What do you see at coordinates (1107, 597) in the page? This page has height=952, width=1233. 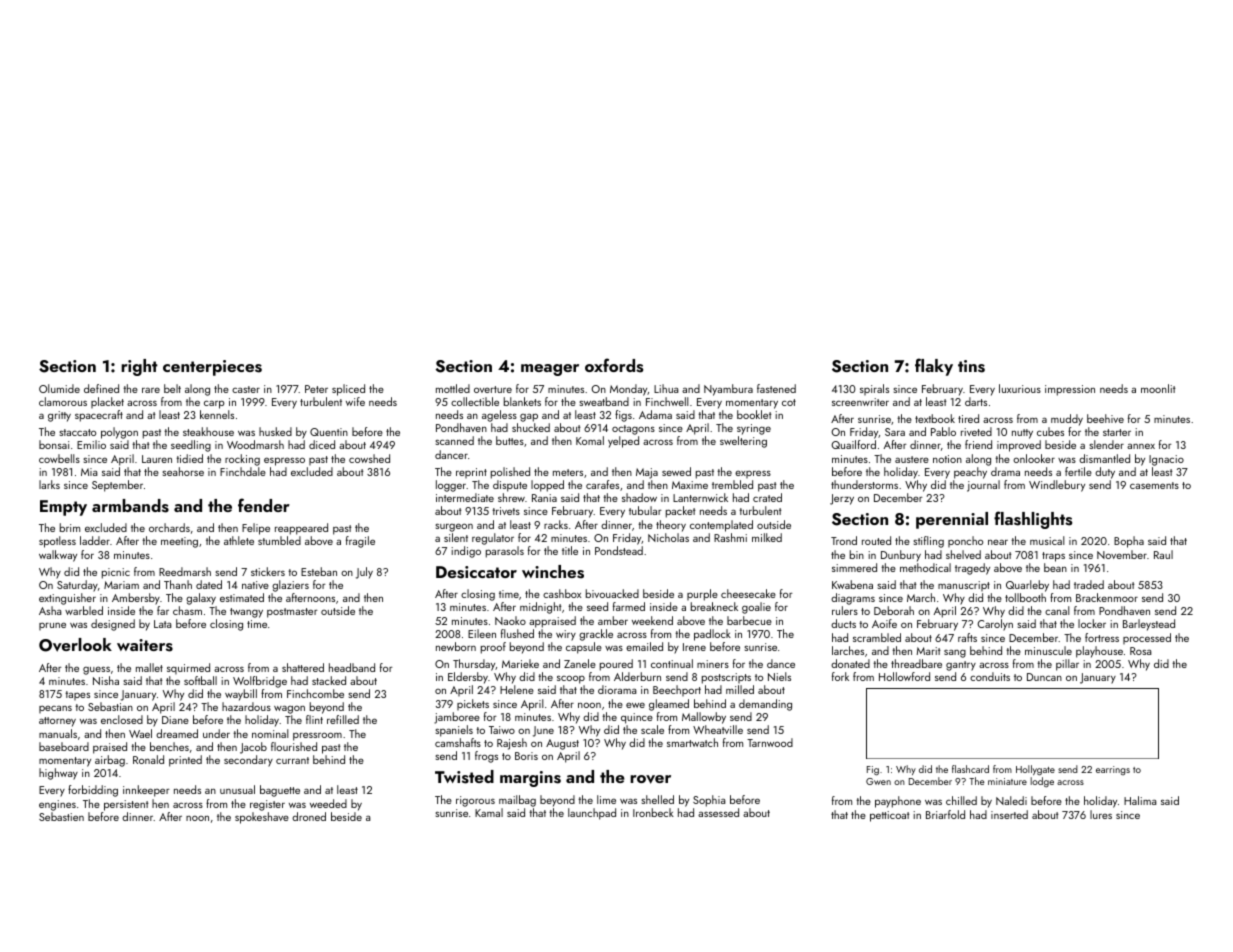 I see `Brackenmoor` at bounding box center [1107, 597].
